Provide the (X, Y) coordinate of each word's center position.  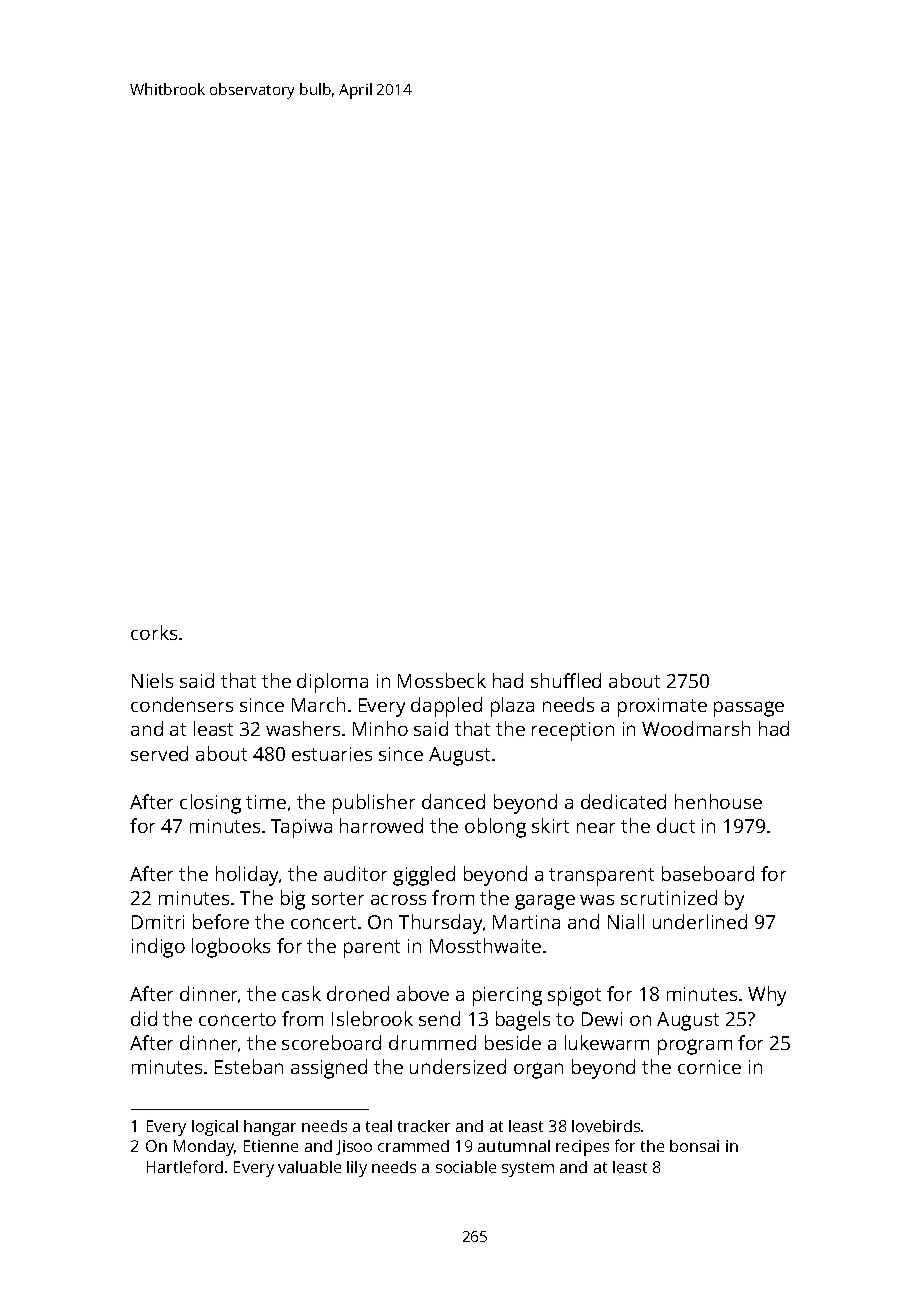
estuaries (332, 754)
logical (215, 1128)
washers (303, 728)
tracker (424, 1126)
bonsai (694, 1146)
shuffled (566, 680)
